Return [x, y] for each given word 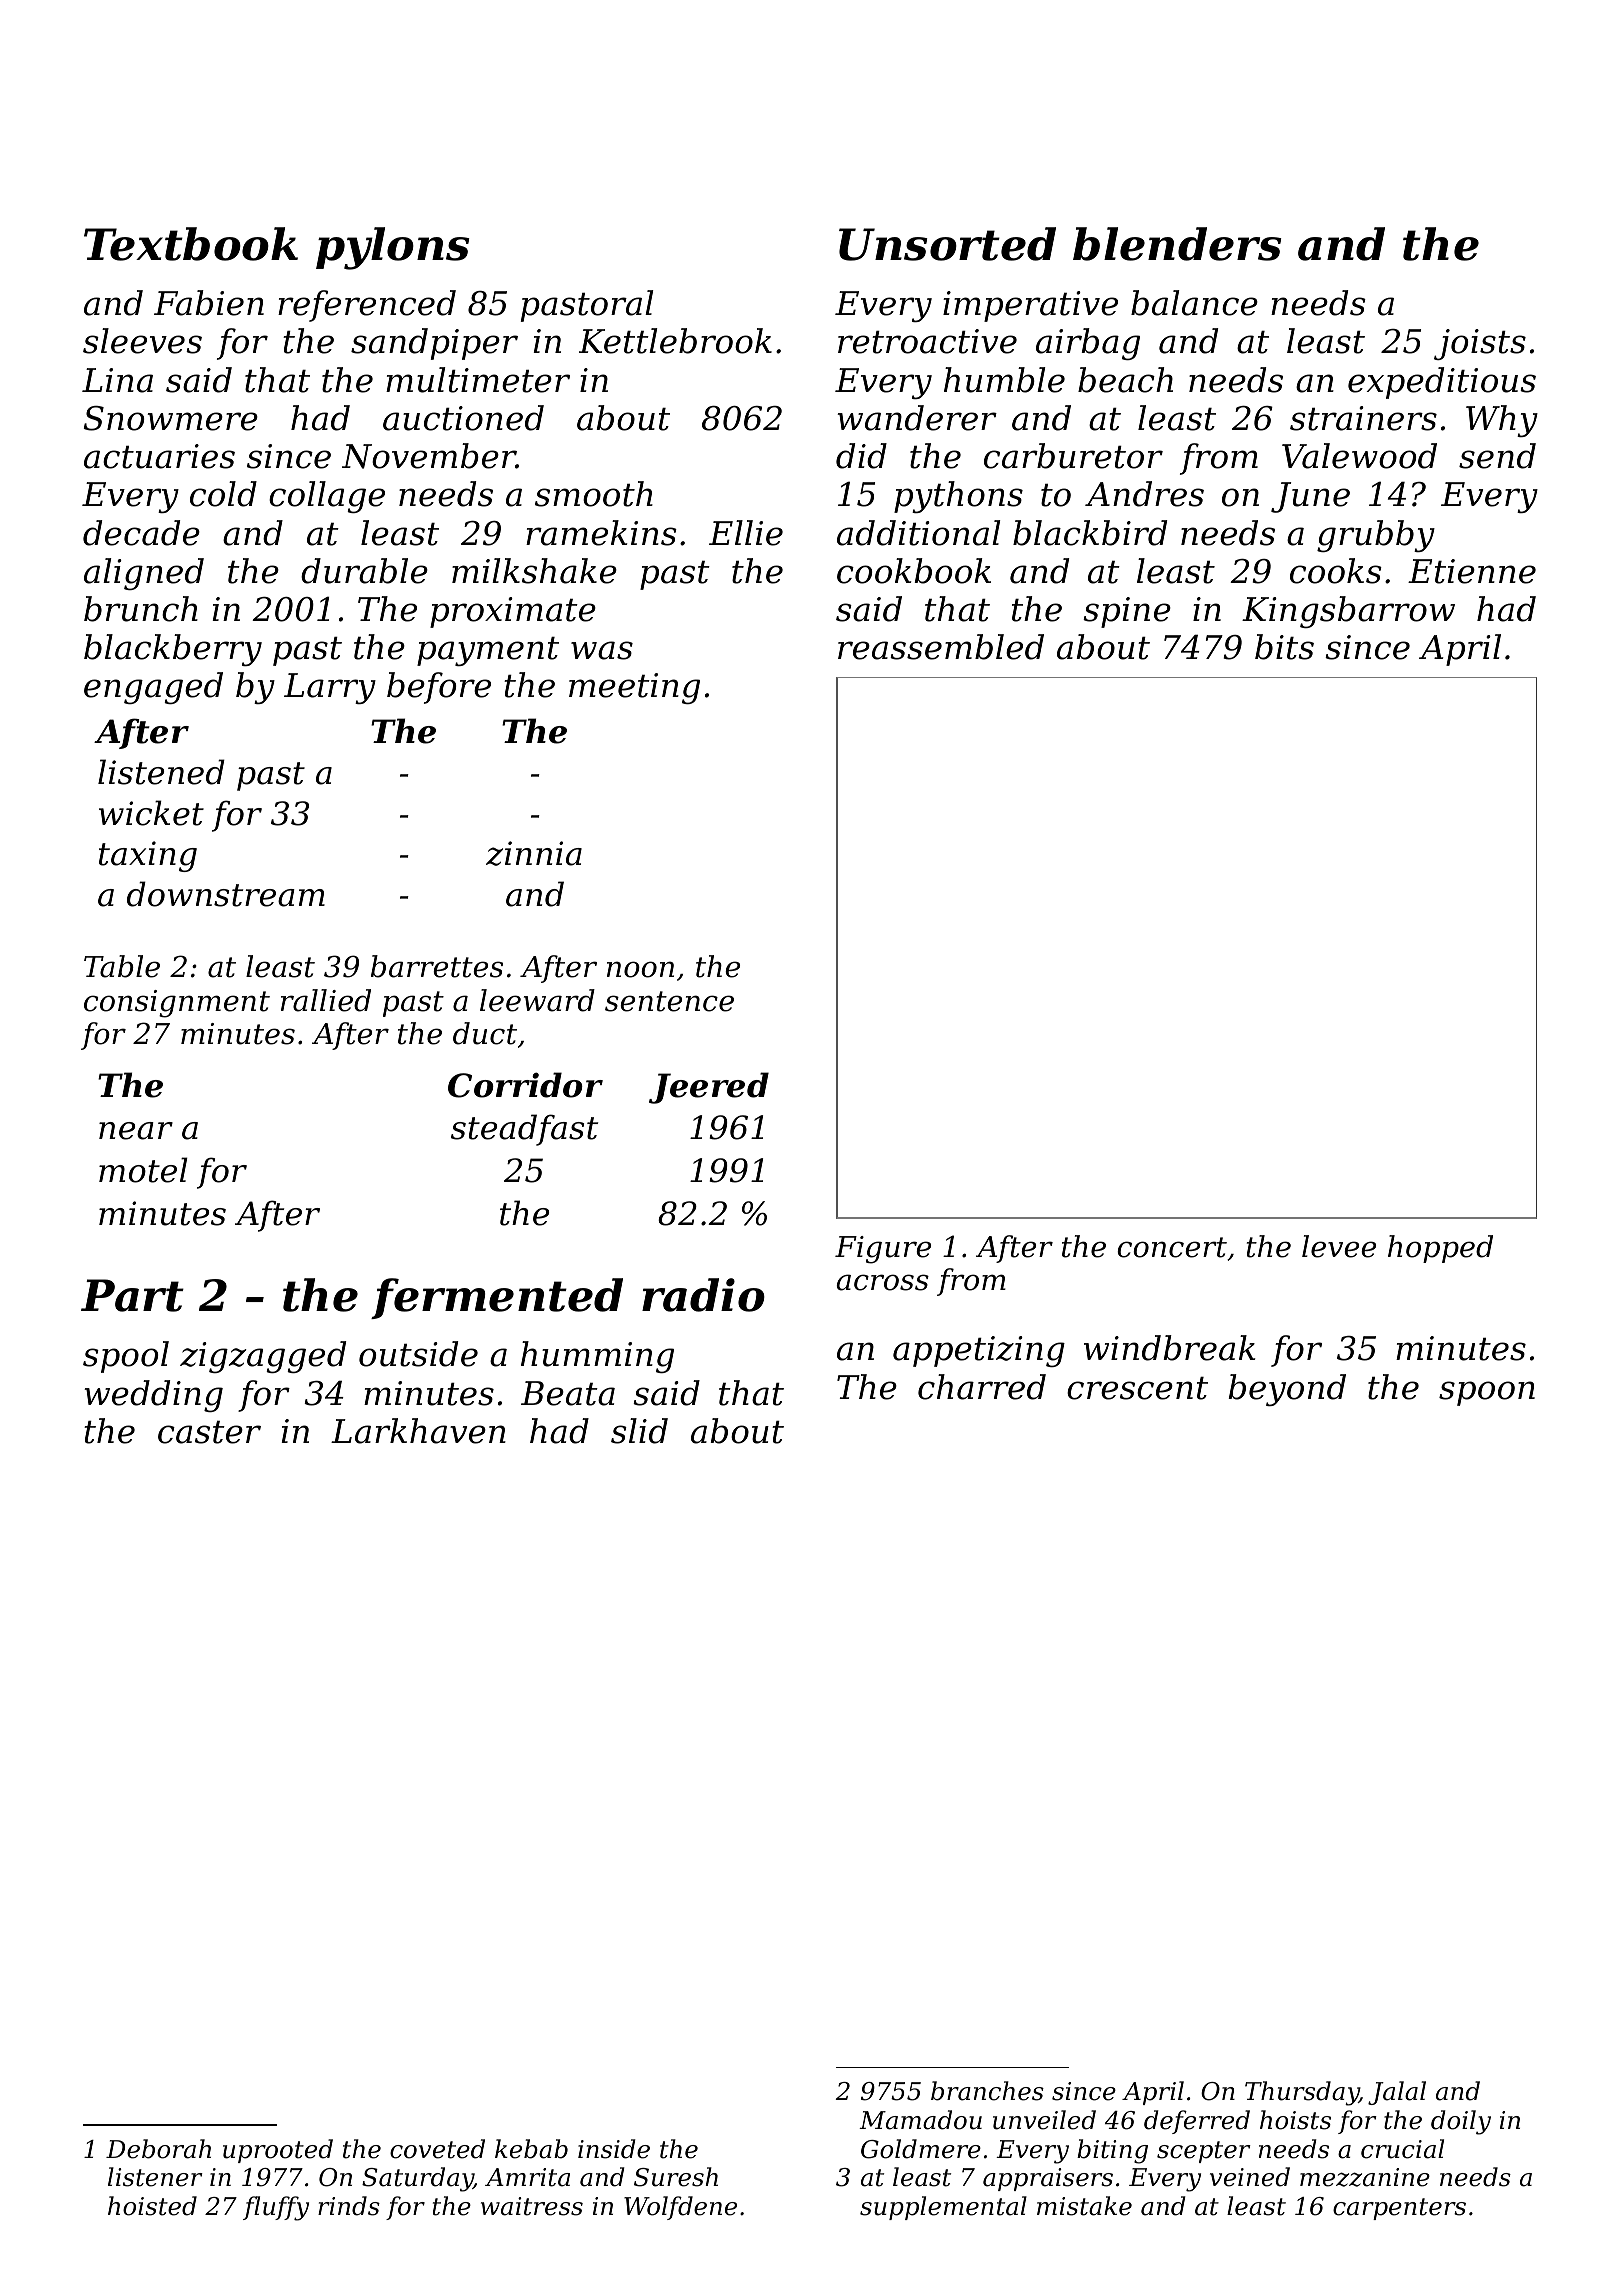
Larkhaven [418, 1431]
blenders [1177, 244]
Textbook [191, 244]
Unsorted [947, 244]
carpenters [1399, 2209]
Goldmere [921, 2149]
